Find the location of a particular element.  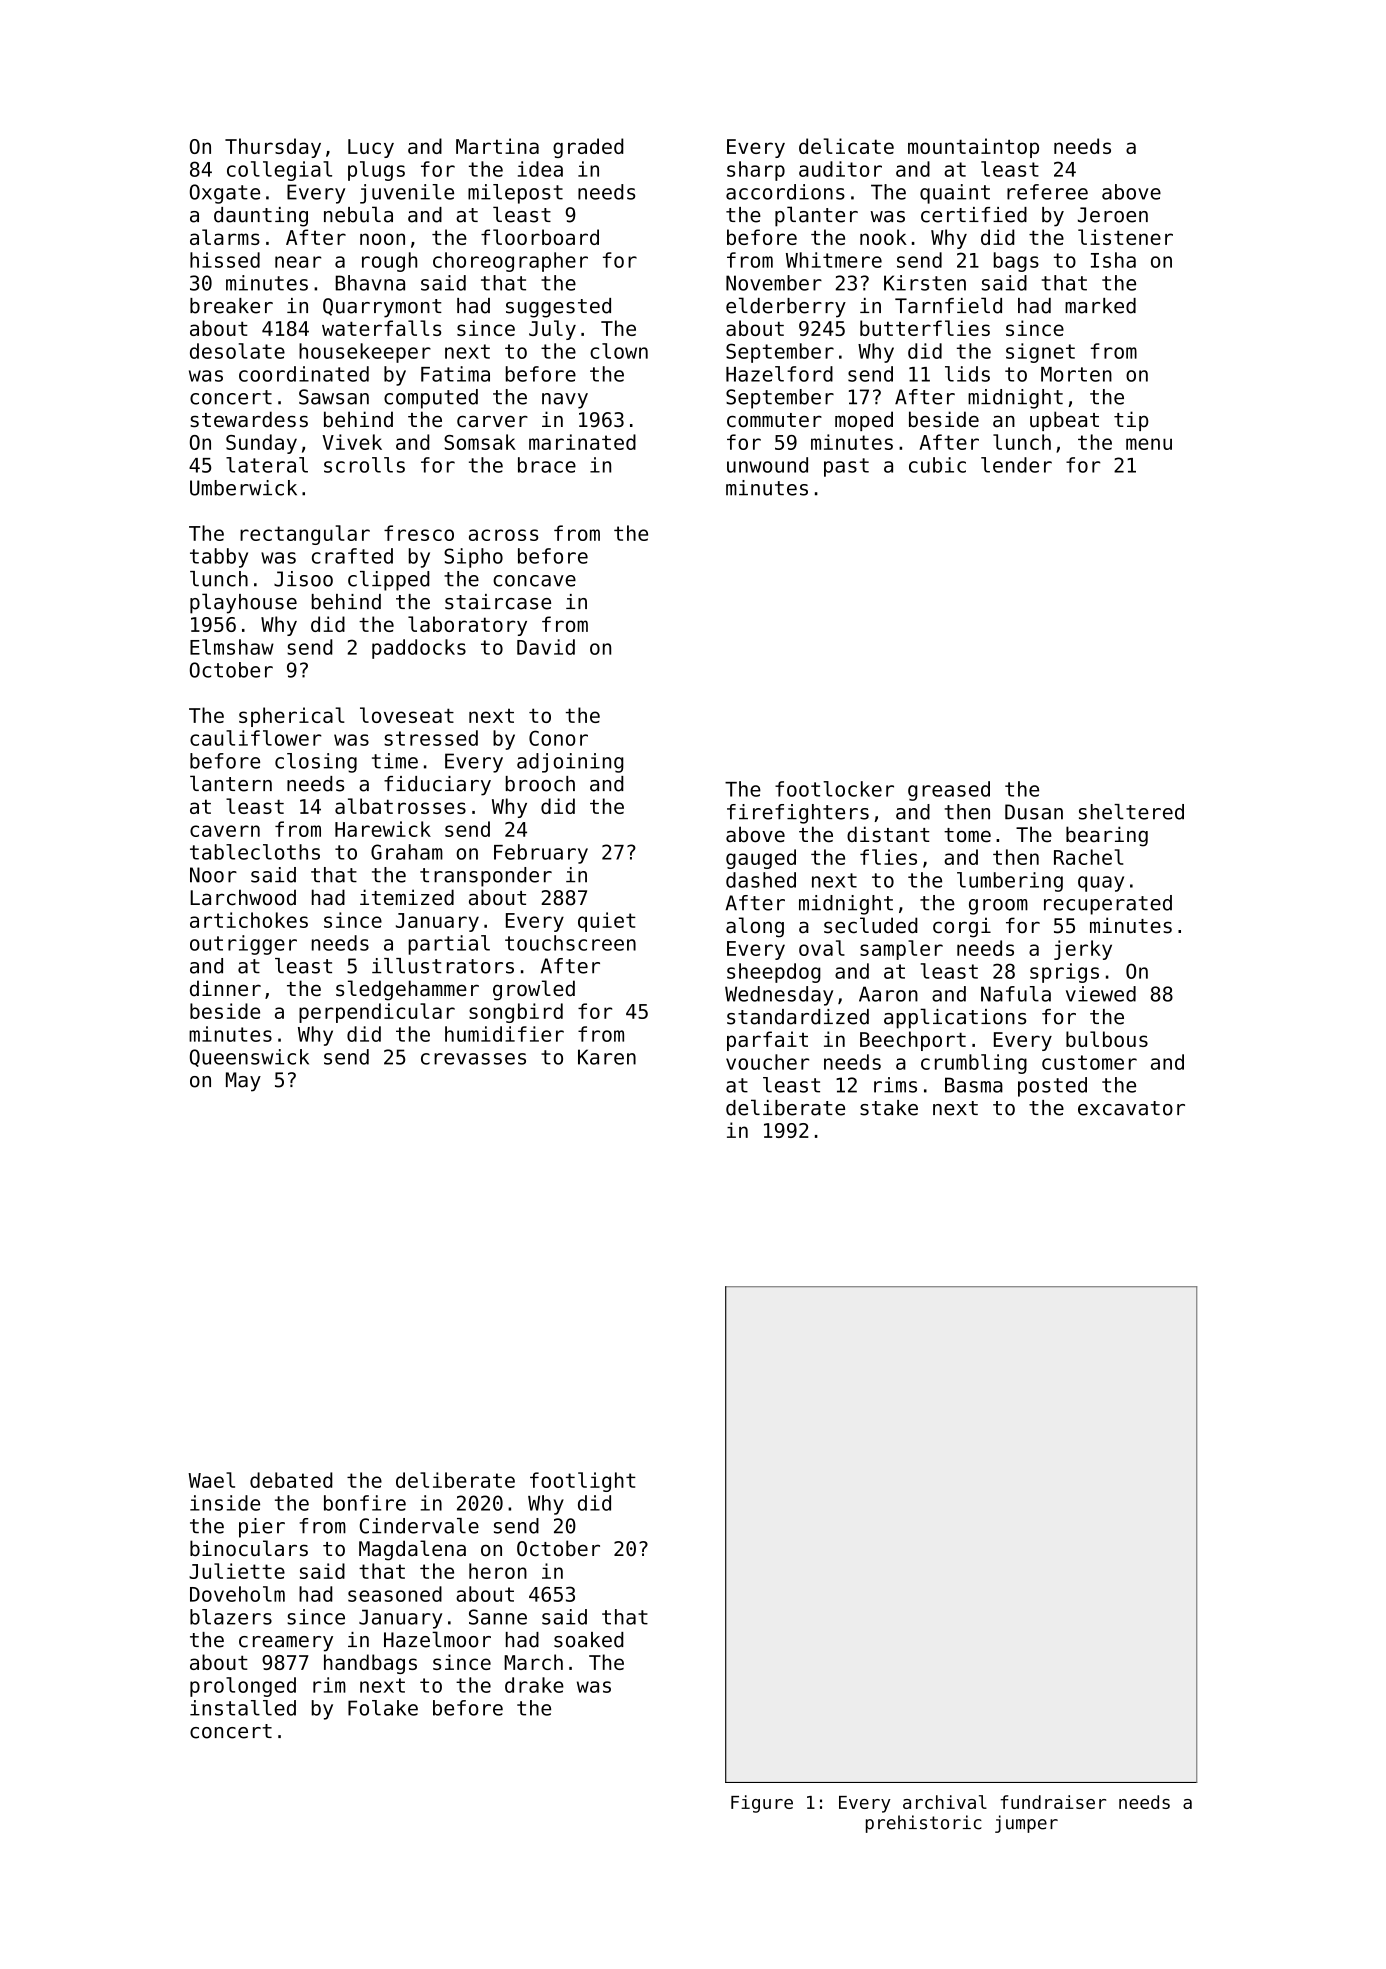

playhouse is located at coordinates (243, 603).
